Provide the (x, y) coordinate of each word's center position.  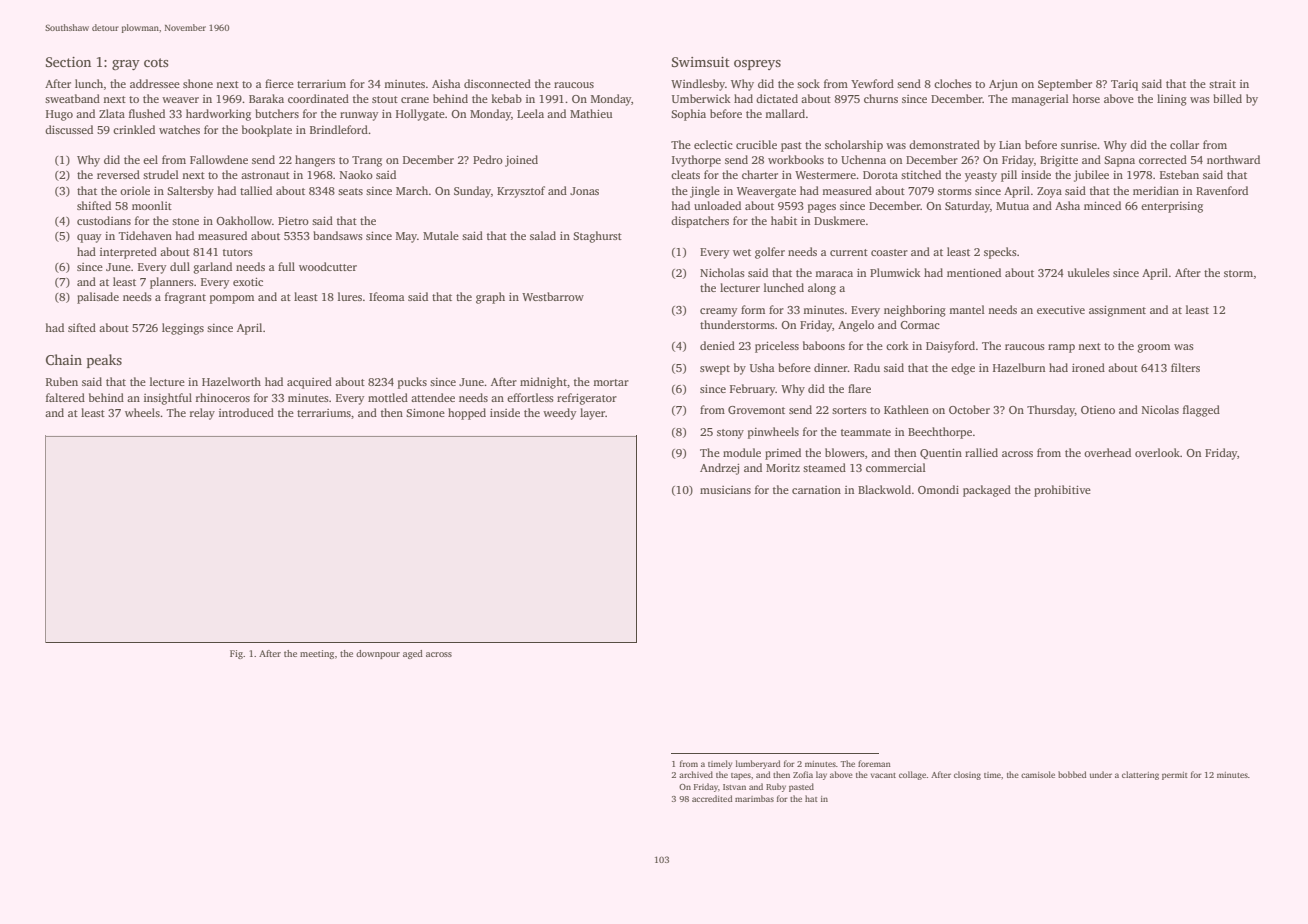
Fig (236, 654)
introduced (246, 412)
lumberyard (758, 764)
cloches (953, 83)
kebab (506, 98)
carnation (816, 490)
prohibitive (1062, 491)
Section (68, 62)
